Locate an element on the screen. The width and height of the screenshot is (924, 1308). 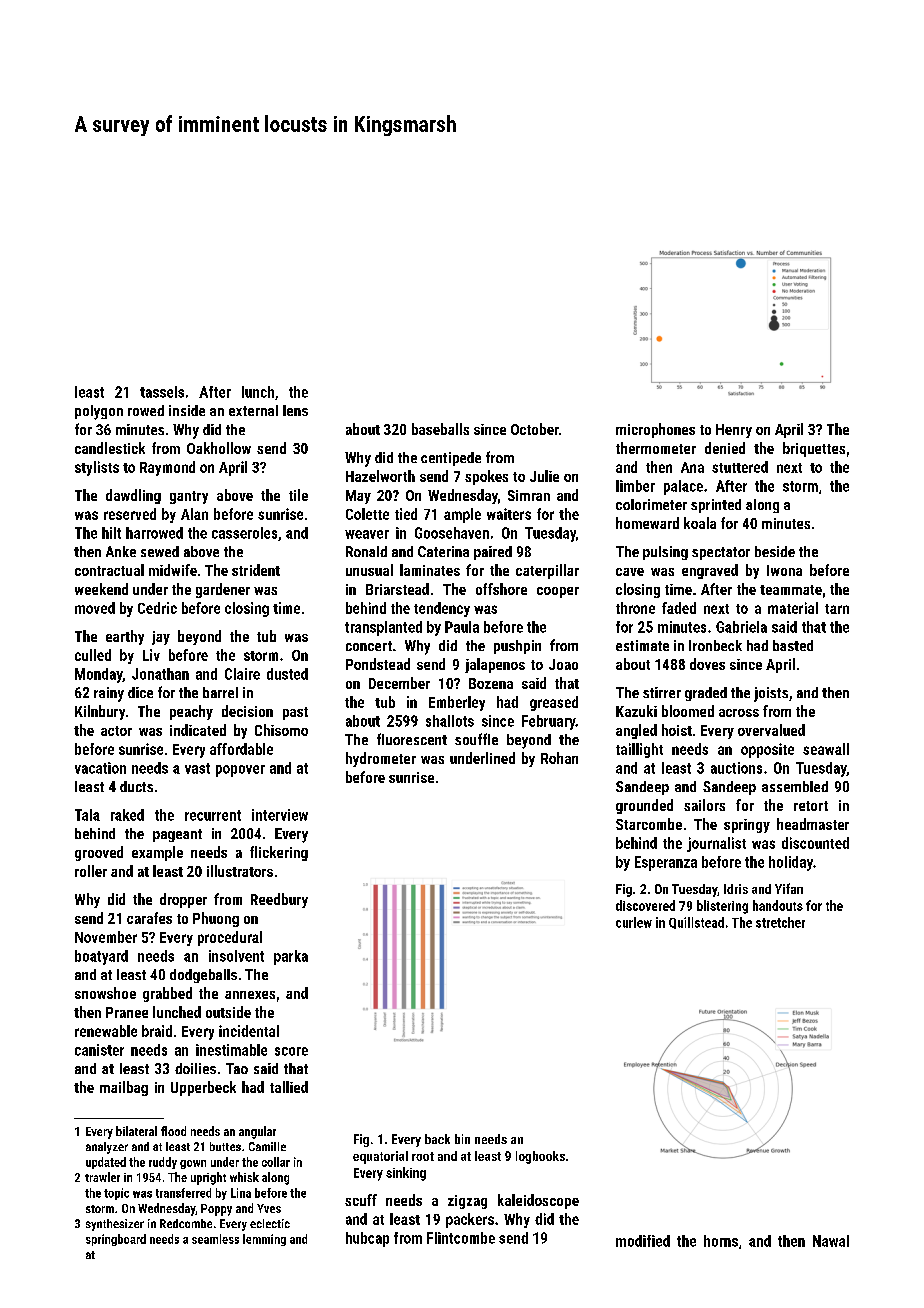
Poppy is located at coordinates (216, 1210).
